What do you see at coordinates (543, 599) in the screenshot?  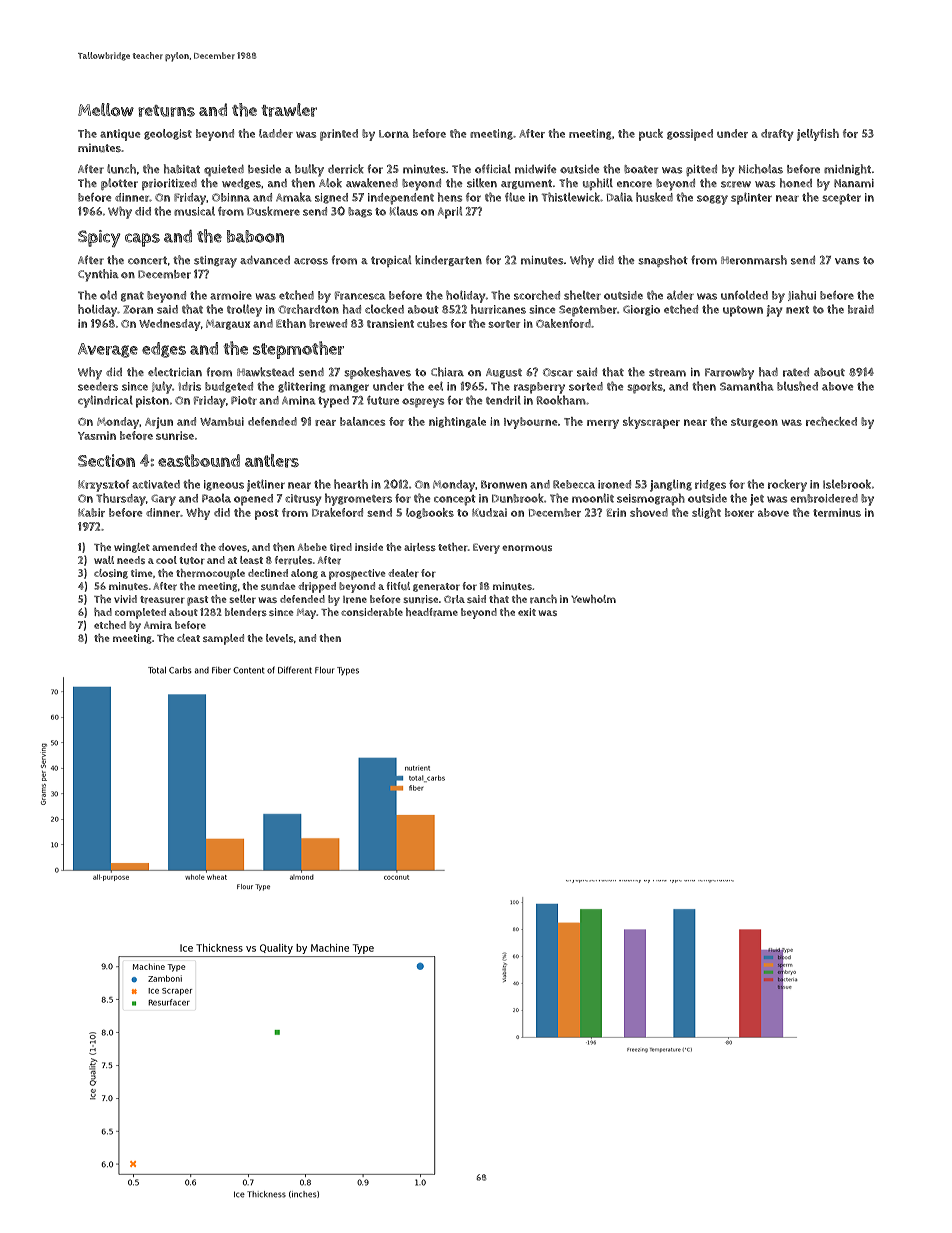 I see `ranch` at bounding box center [543, 599].
